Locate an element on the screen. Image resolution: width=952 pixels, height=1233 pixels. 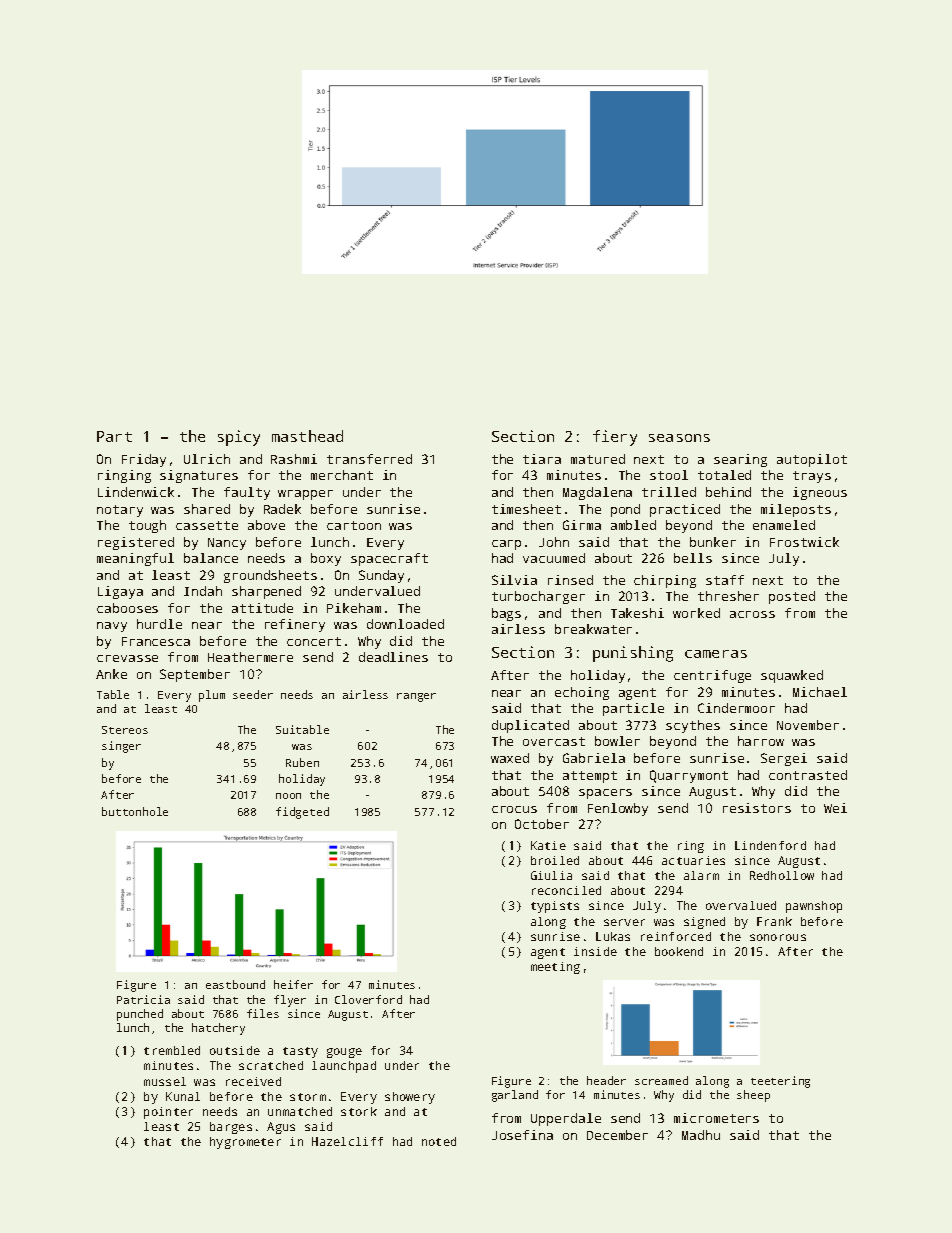
Kunal is located at coordinates (183, 1096).
